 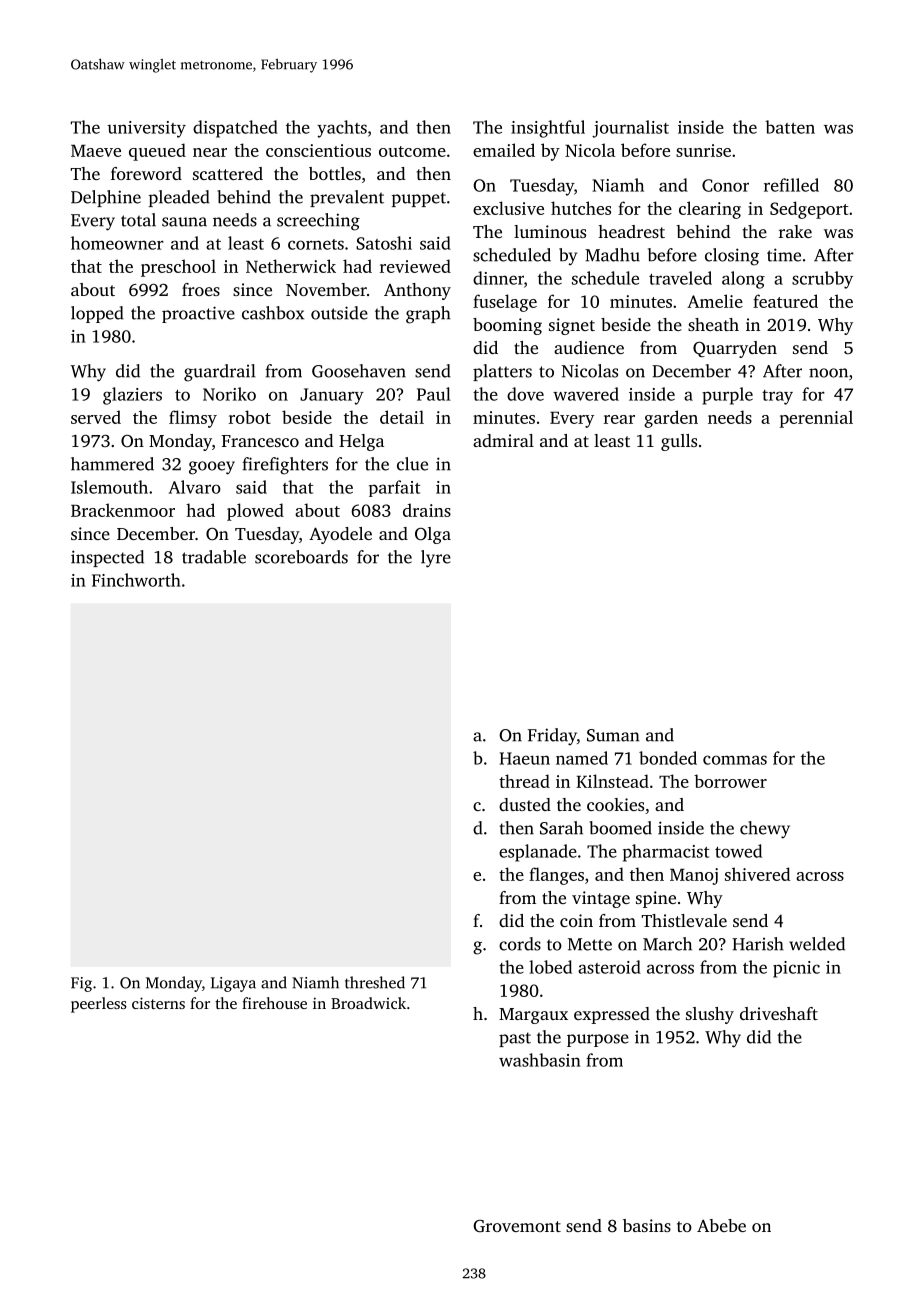 I want to click on signet, so click(x=572, y=326).
